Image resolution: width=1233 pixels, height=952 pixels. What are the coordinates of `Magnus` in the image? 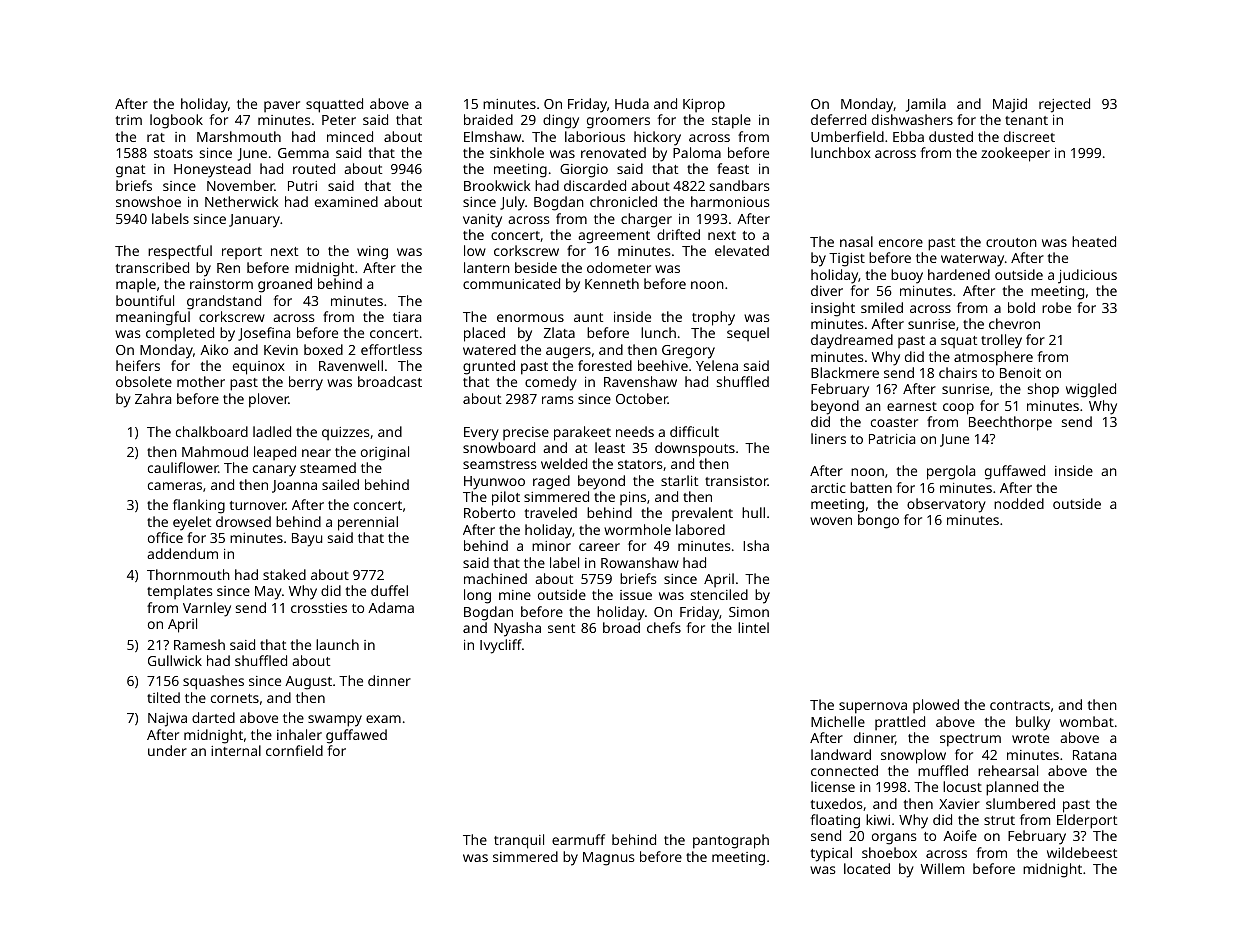 It's located at (609, 859).
